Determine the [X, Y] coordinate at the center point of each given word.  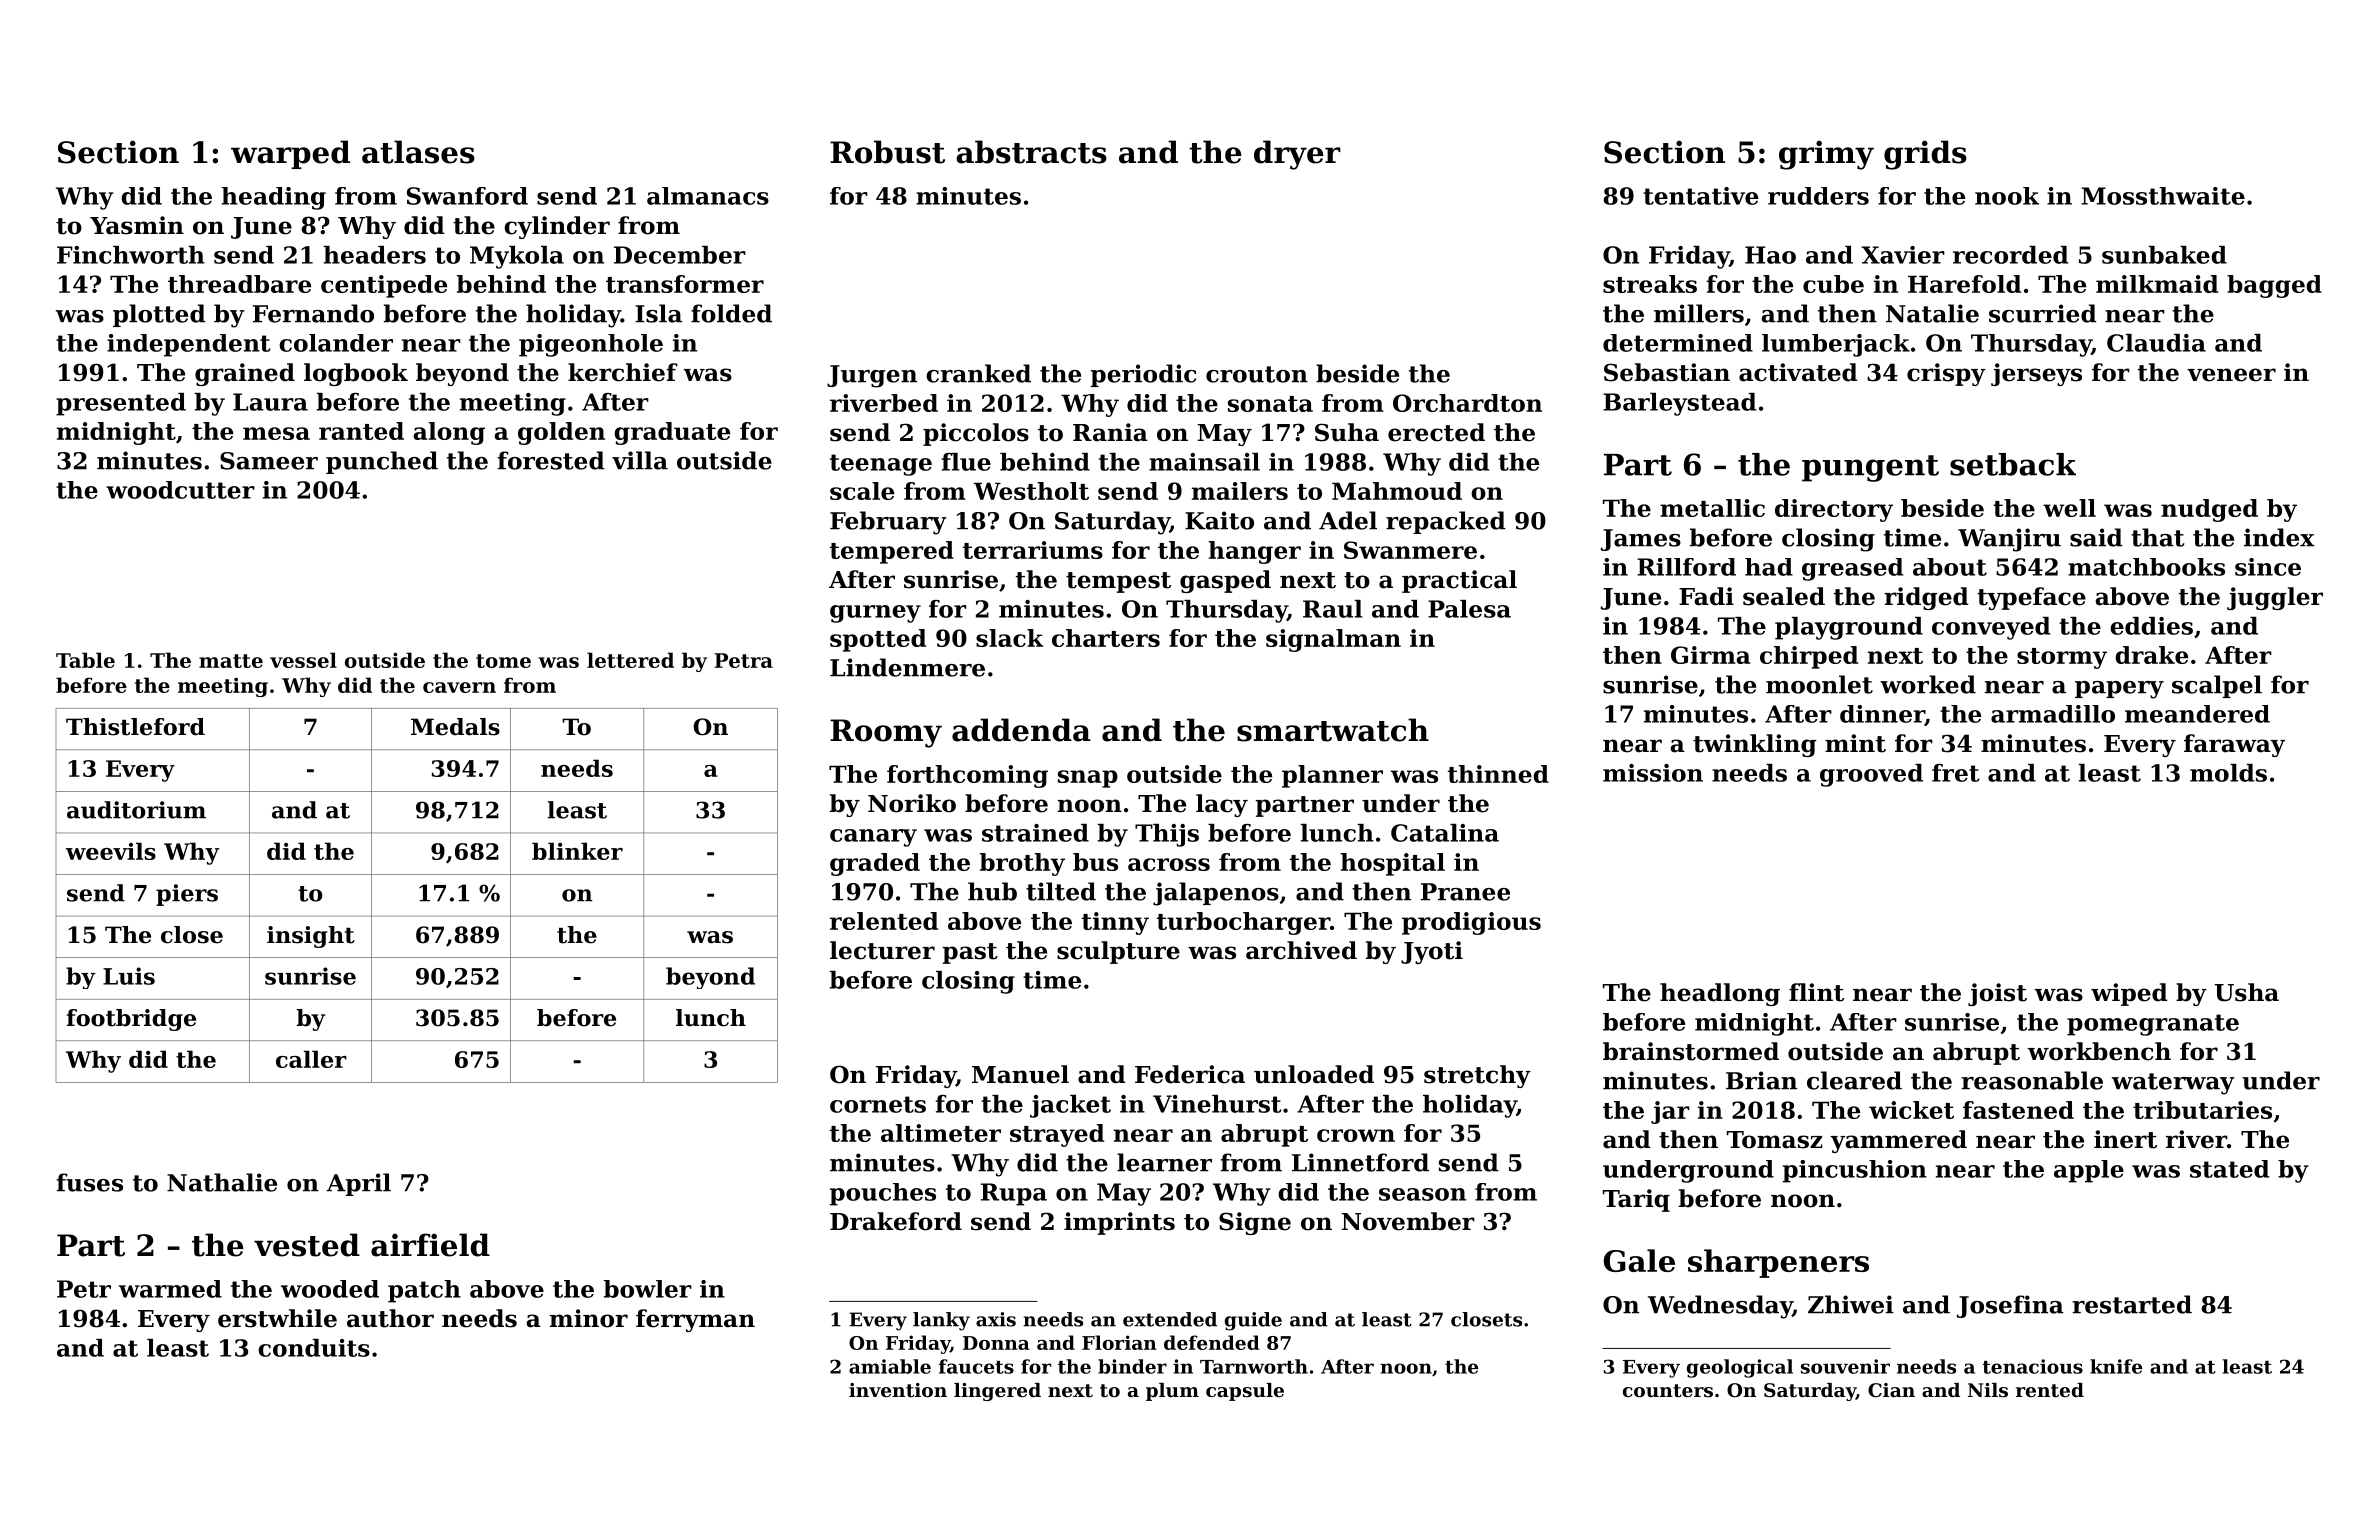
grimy [1826, 155]
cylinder [557, 227]
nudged [2209, 510]
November [1408, 1221]
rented [2050, 1390]
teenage [881, 465]
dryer [1297, 155]
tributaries [2202, 1110]
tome [503, 661]
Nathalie [222, 1182]
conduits [314, 1348]
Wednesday [1720, 1307]
